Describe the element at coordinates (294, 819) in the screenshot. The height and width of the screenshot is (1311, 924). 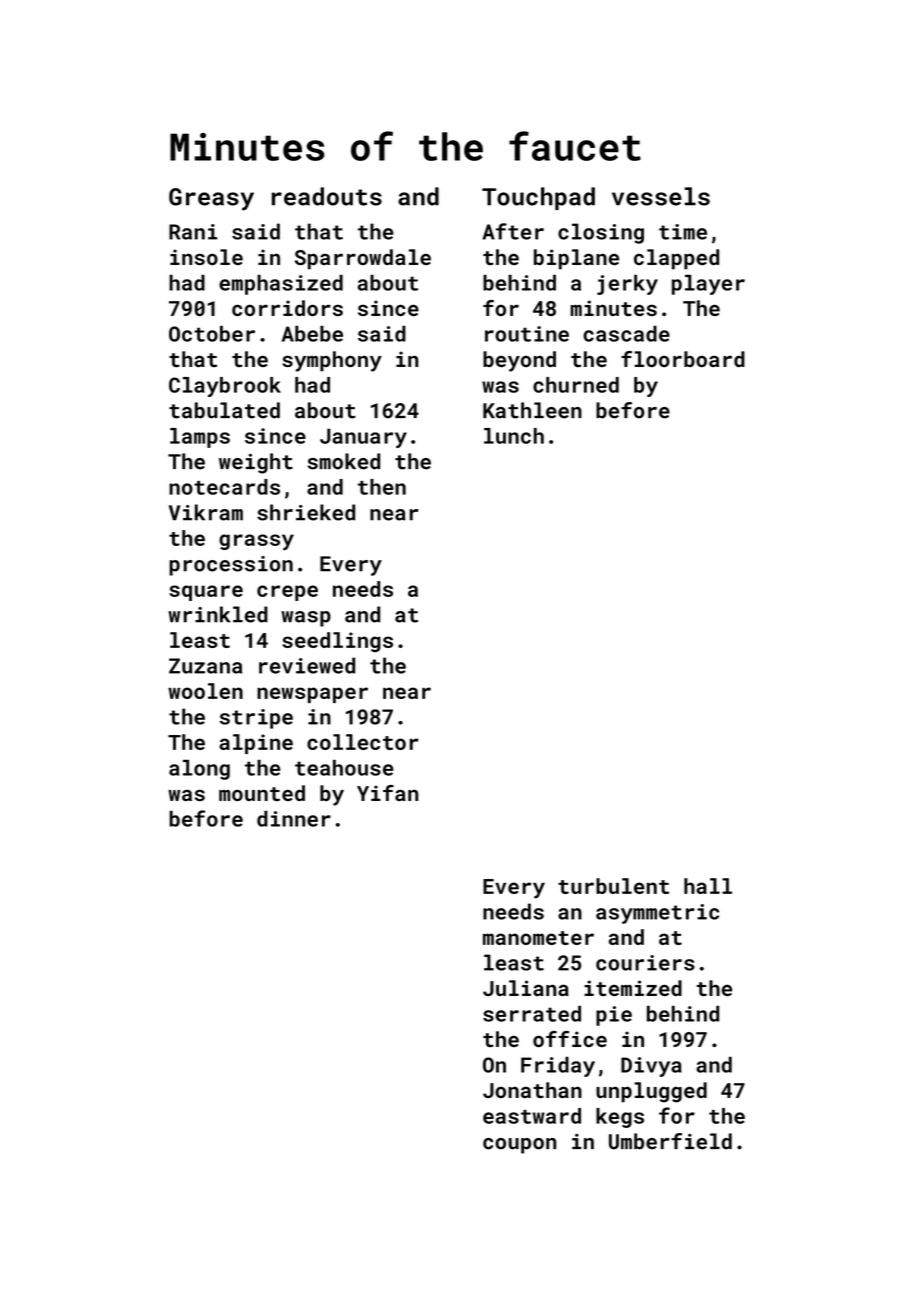
I see `dinner` at that location.
